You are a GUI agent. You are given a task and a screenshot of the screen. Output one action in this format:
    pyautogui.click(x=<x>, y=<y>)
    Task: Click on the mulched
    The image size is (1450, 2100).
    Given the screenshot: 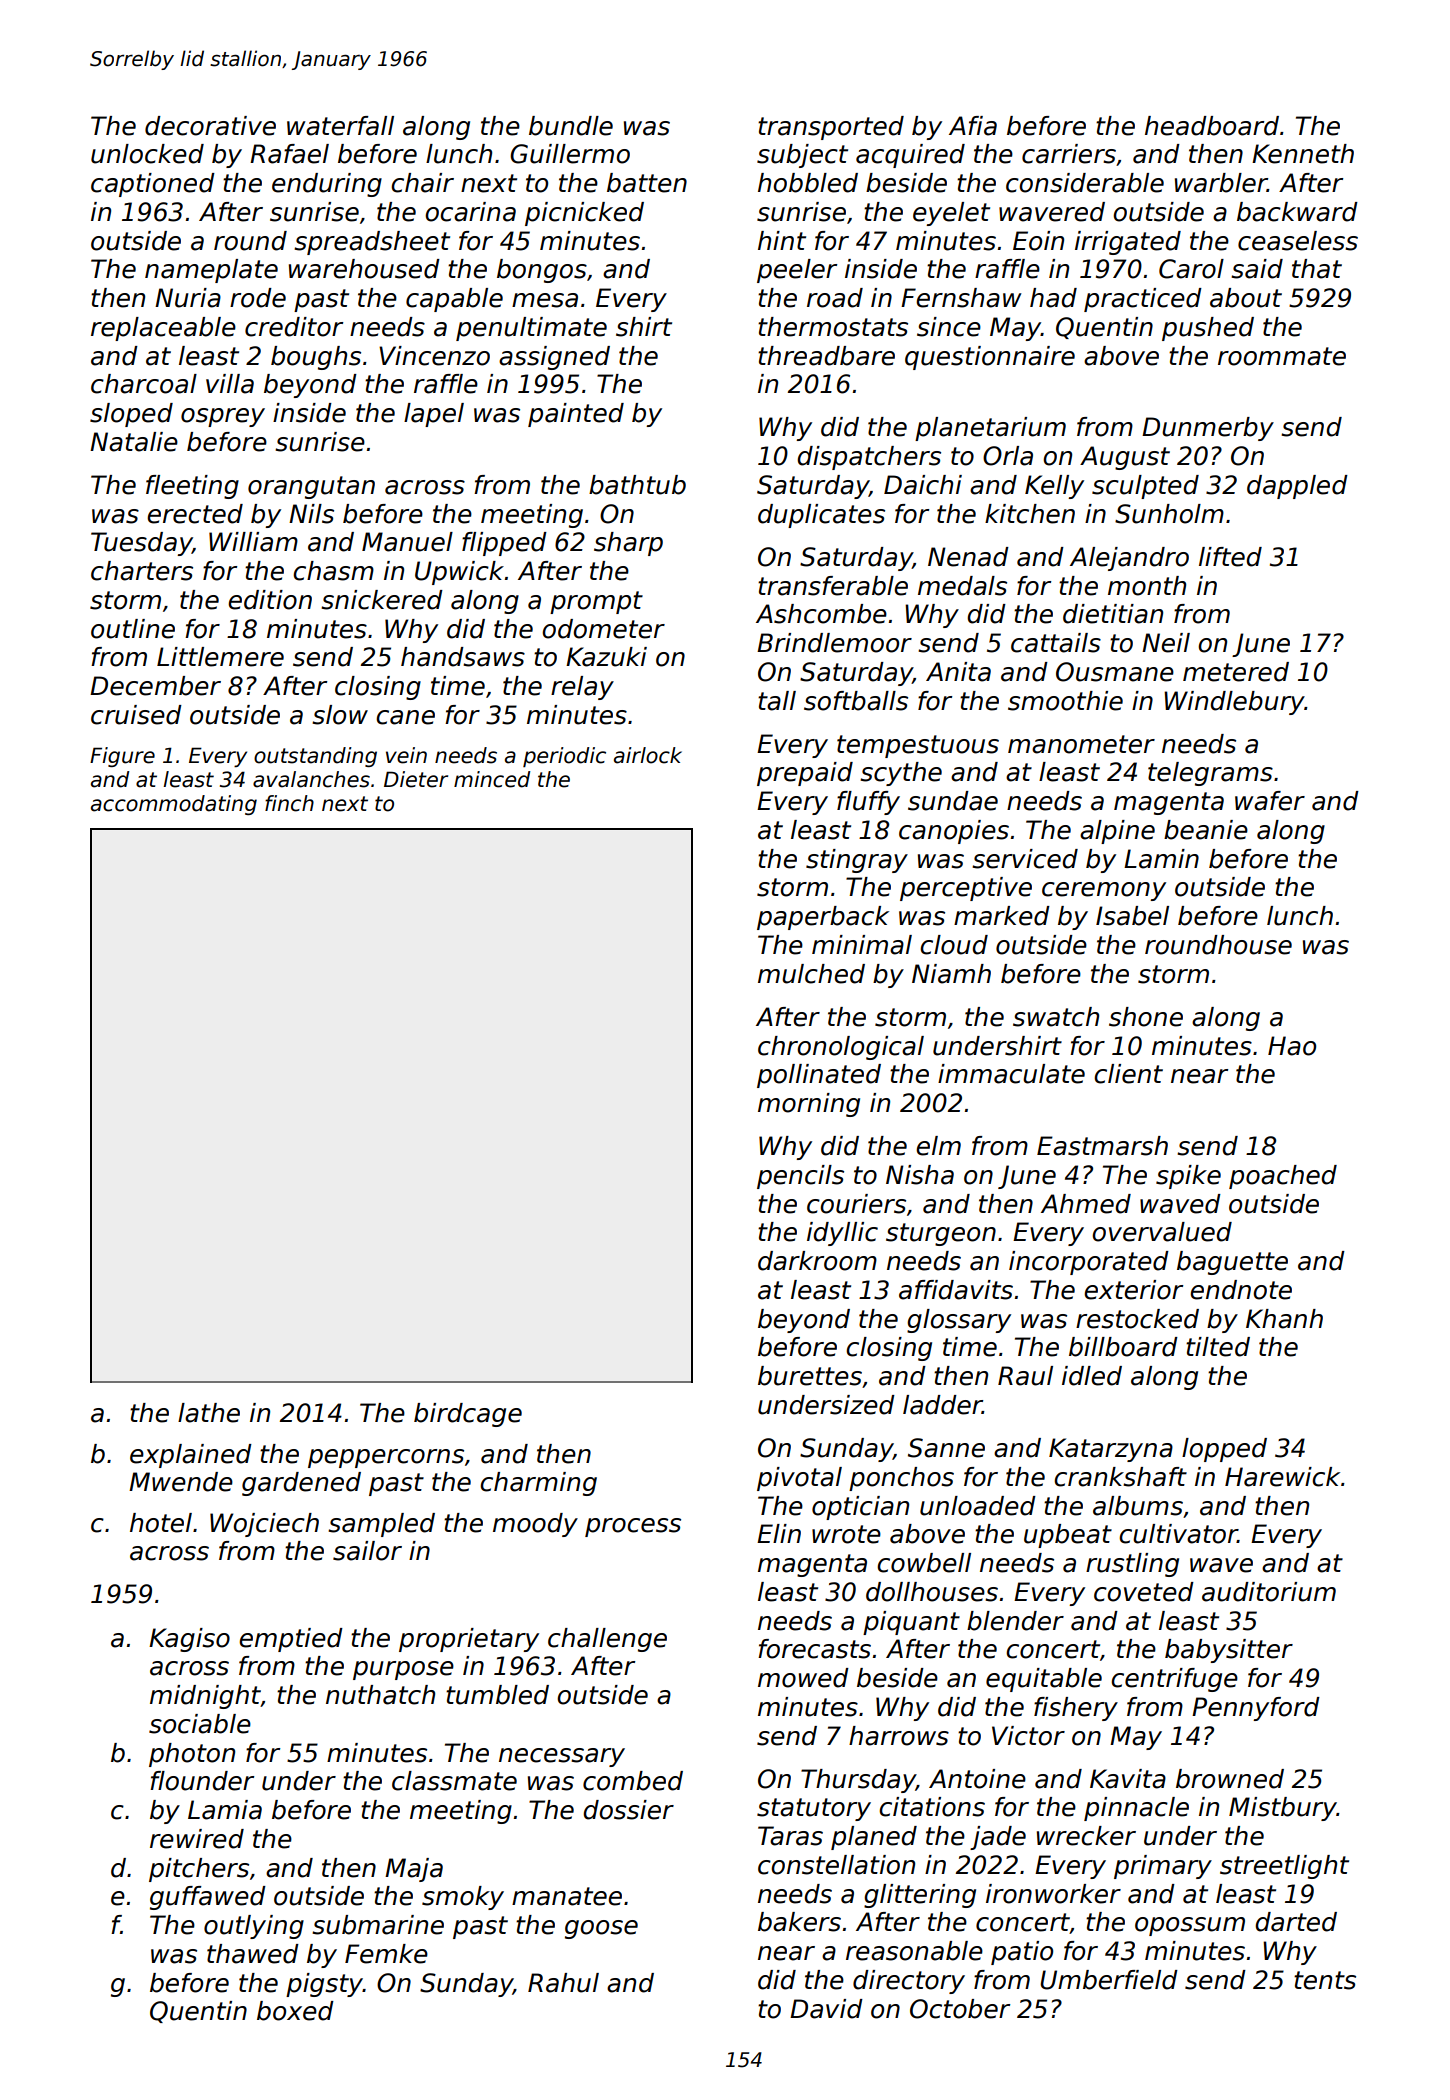 What is the action you would take?
    pyautogui.click(x=811, y=974)
